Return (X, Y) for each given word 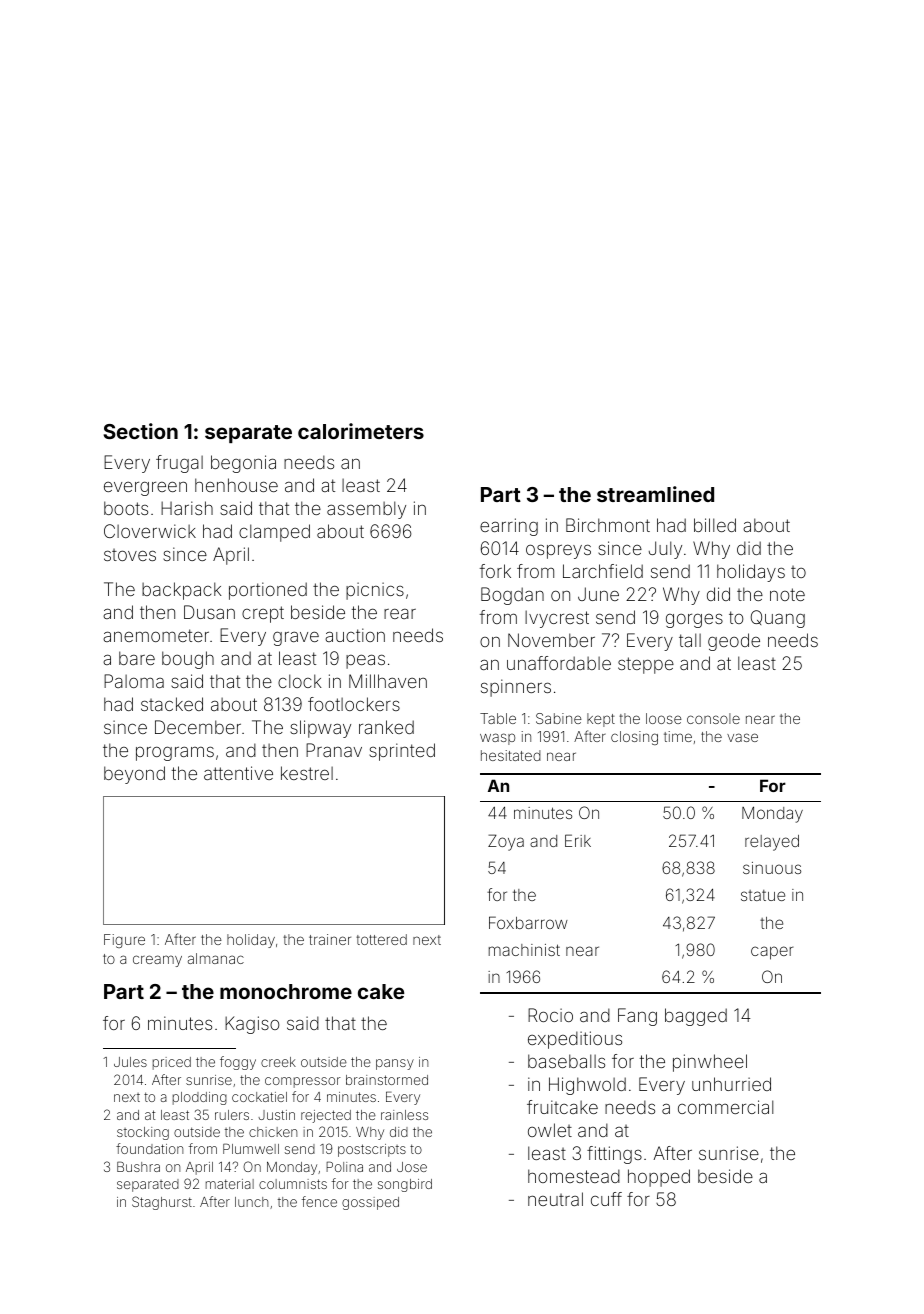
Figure (124, 941)
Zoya (506, 842)
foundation (149, 1148)
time (678, 736)
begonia (243, 464)
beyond (134, 775)
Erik (578, 840)
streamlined (655, 494)
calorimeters (361, 431)
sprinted (402, 752)
